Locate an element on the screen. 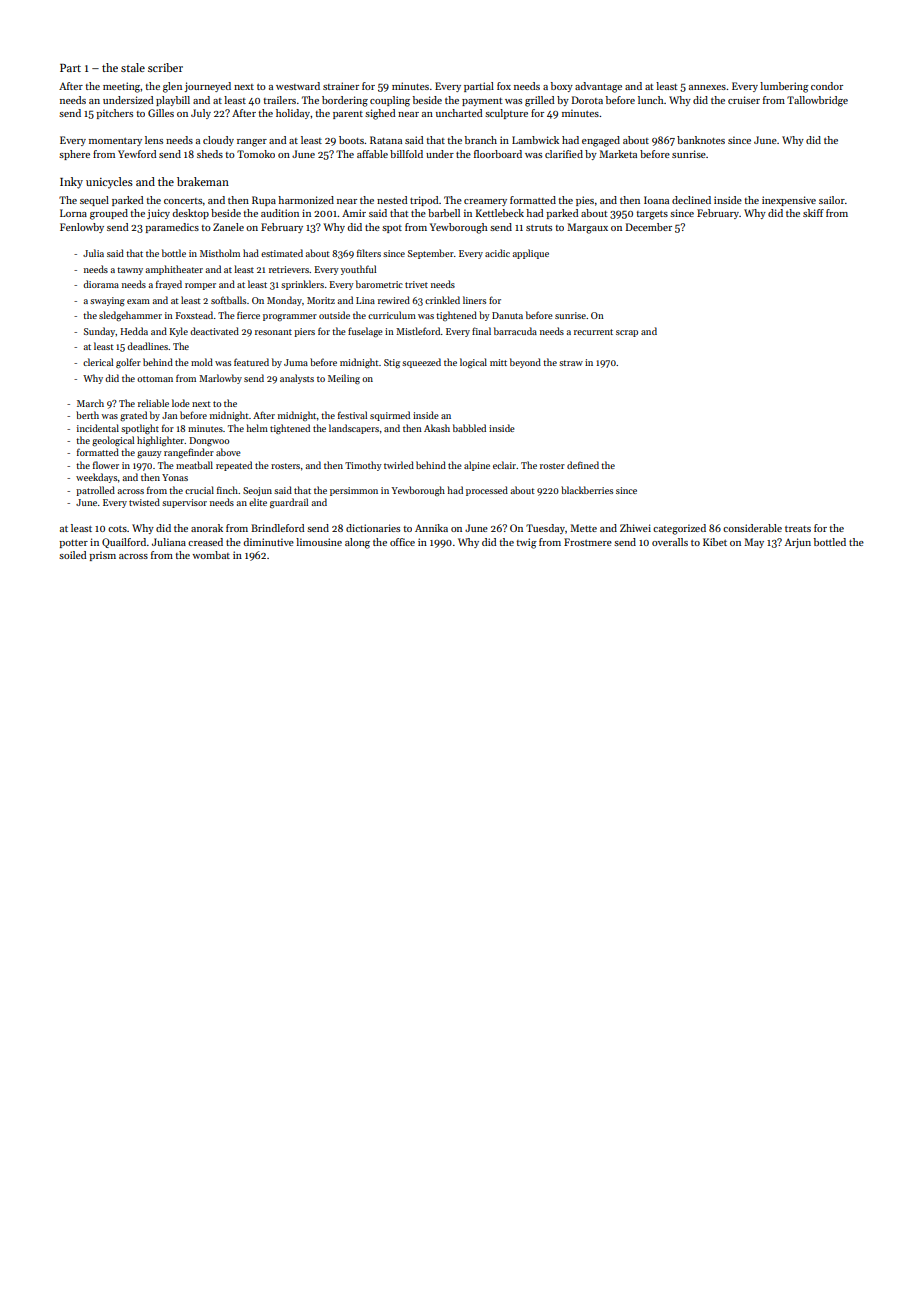  September is located at coordinates (431, 254).
